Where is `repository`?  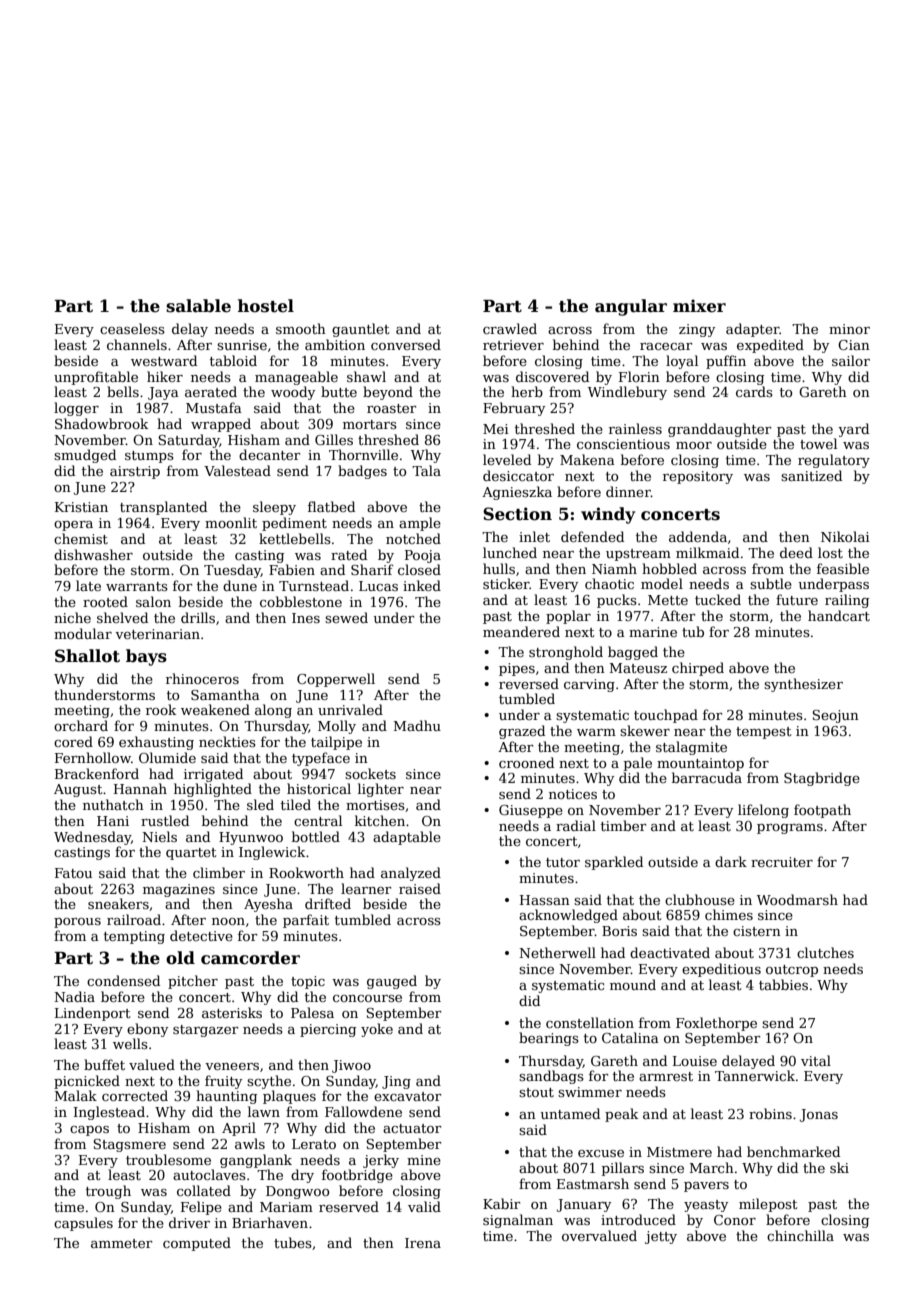 repository is located at coordinates (698, 477).
